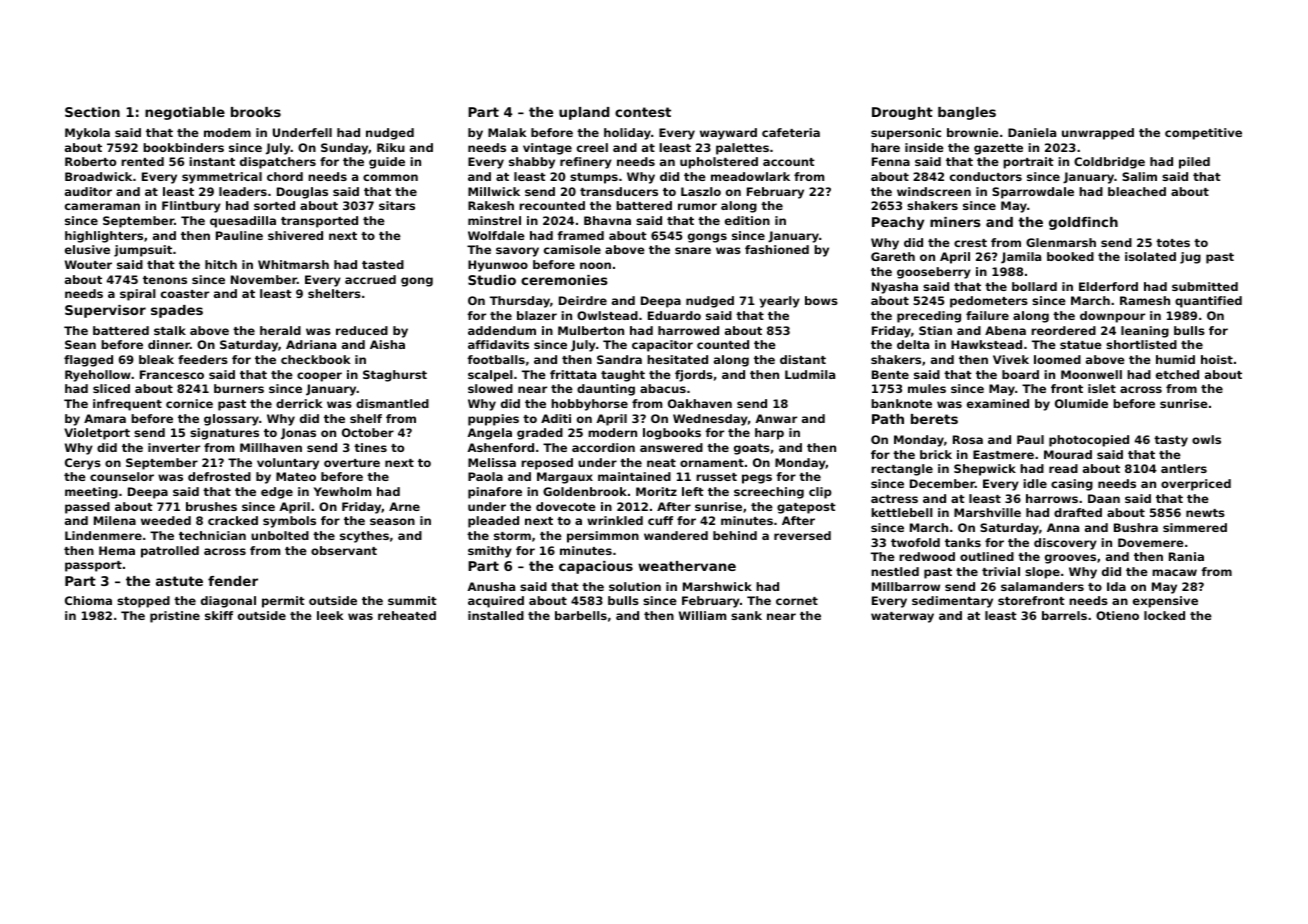 The image size is (1308, 924). What do you see at coordinates (967, 113) in the screenshot?
I see `bangles` at bounding box center [967, 113].
